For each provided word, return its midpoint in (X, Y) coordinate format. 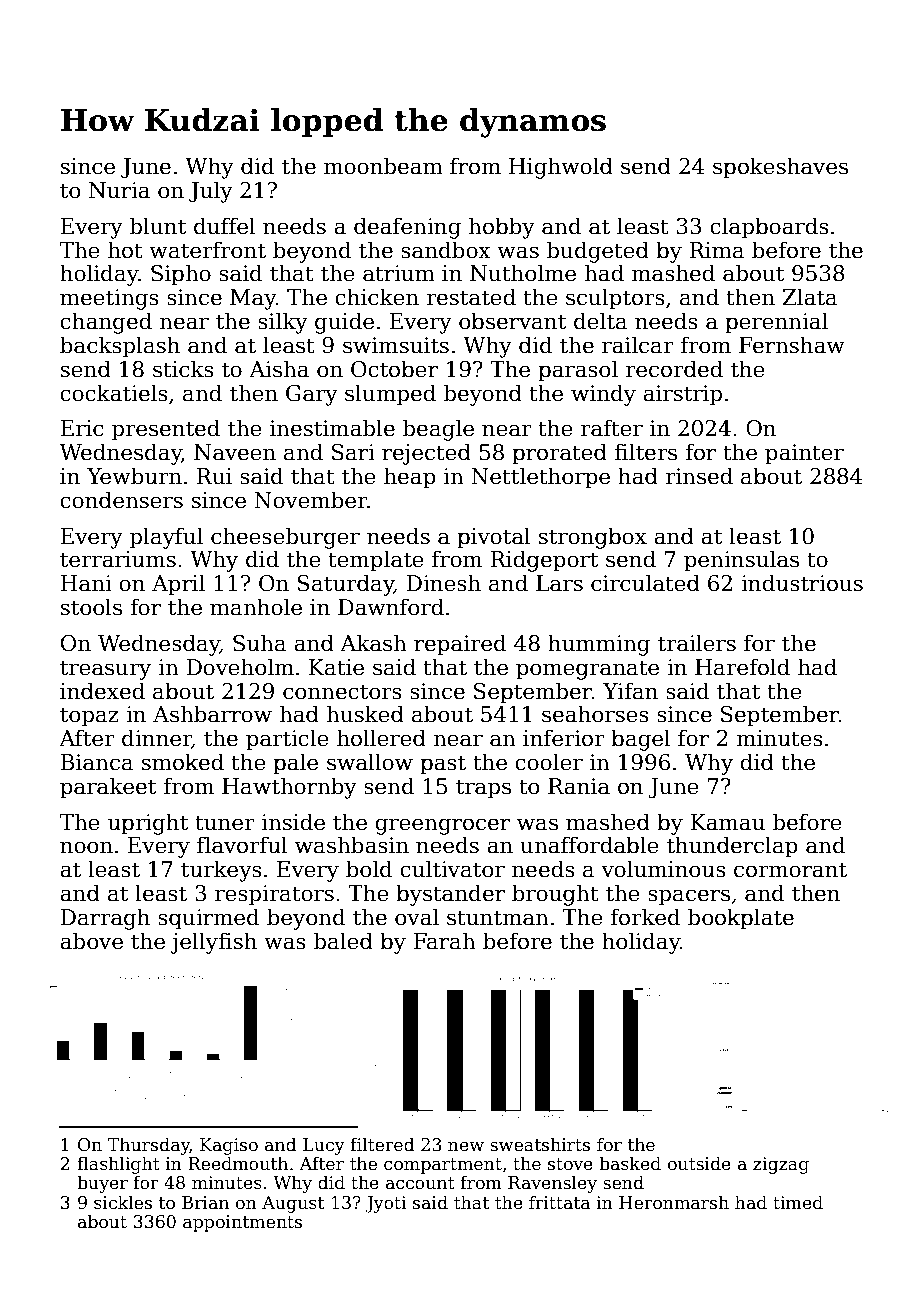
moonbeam (383, 166)
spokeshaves (780, 168)
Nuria (119, 190)
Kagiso (229, 1146)
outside (699, 1163)
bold (369, 869)
